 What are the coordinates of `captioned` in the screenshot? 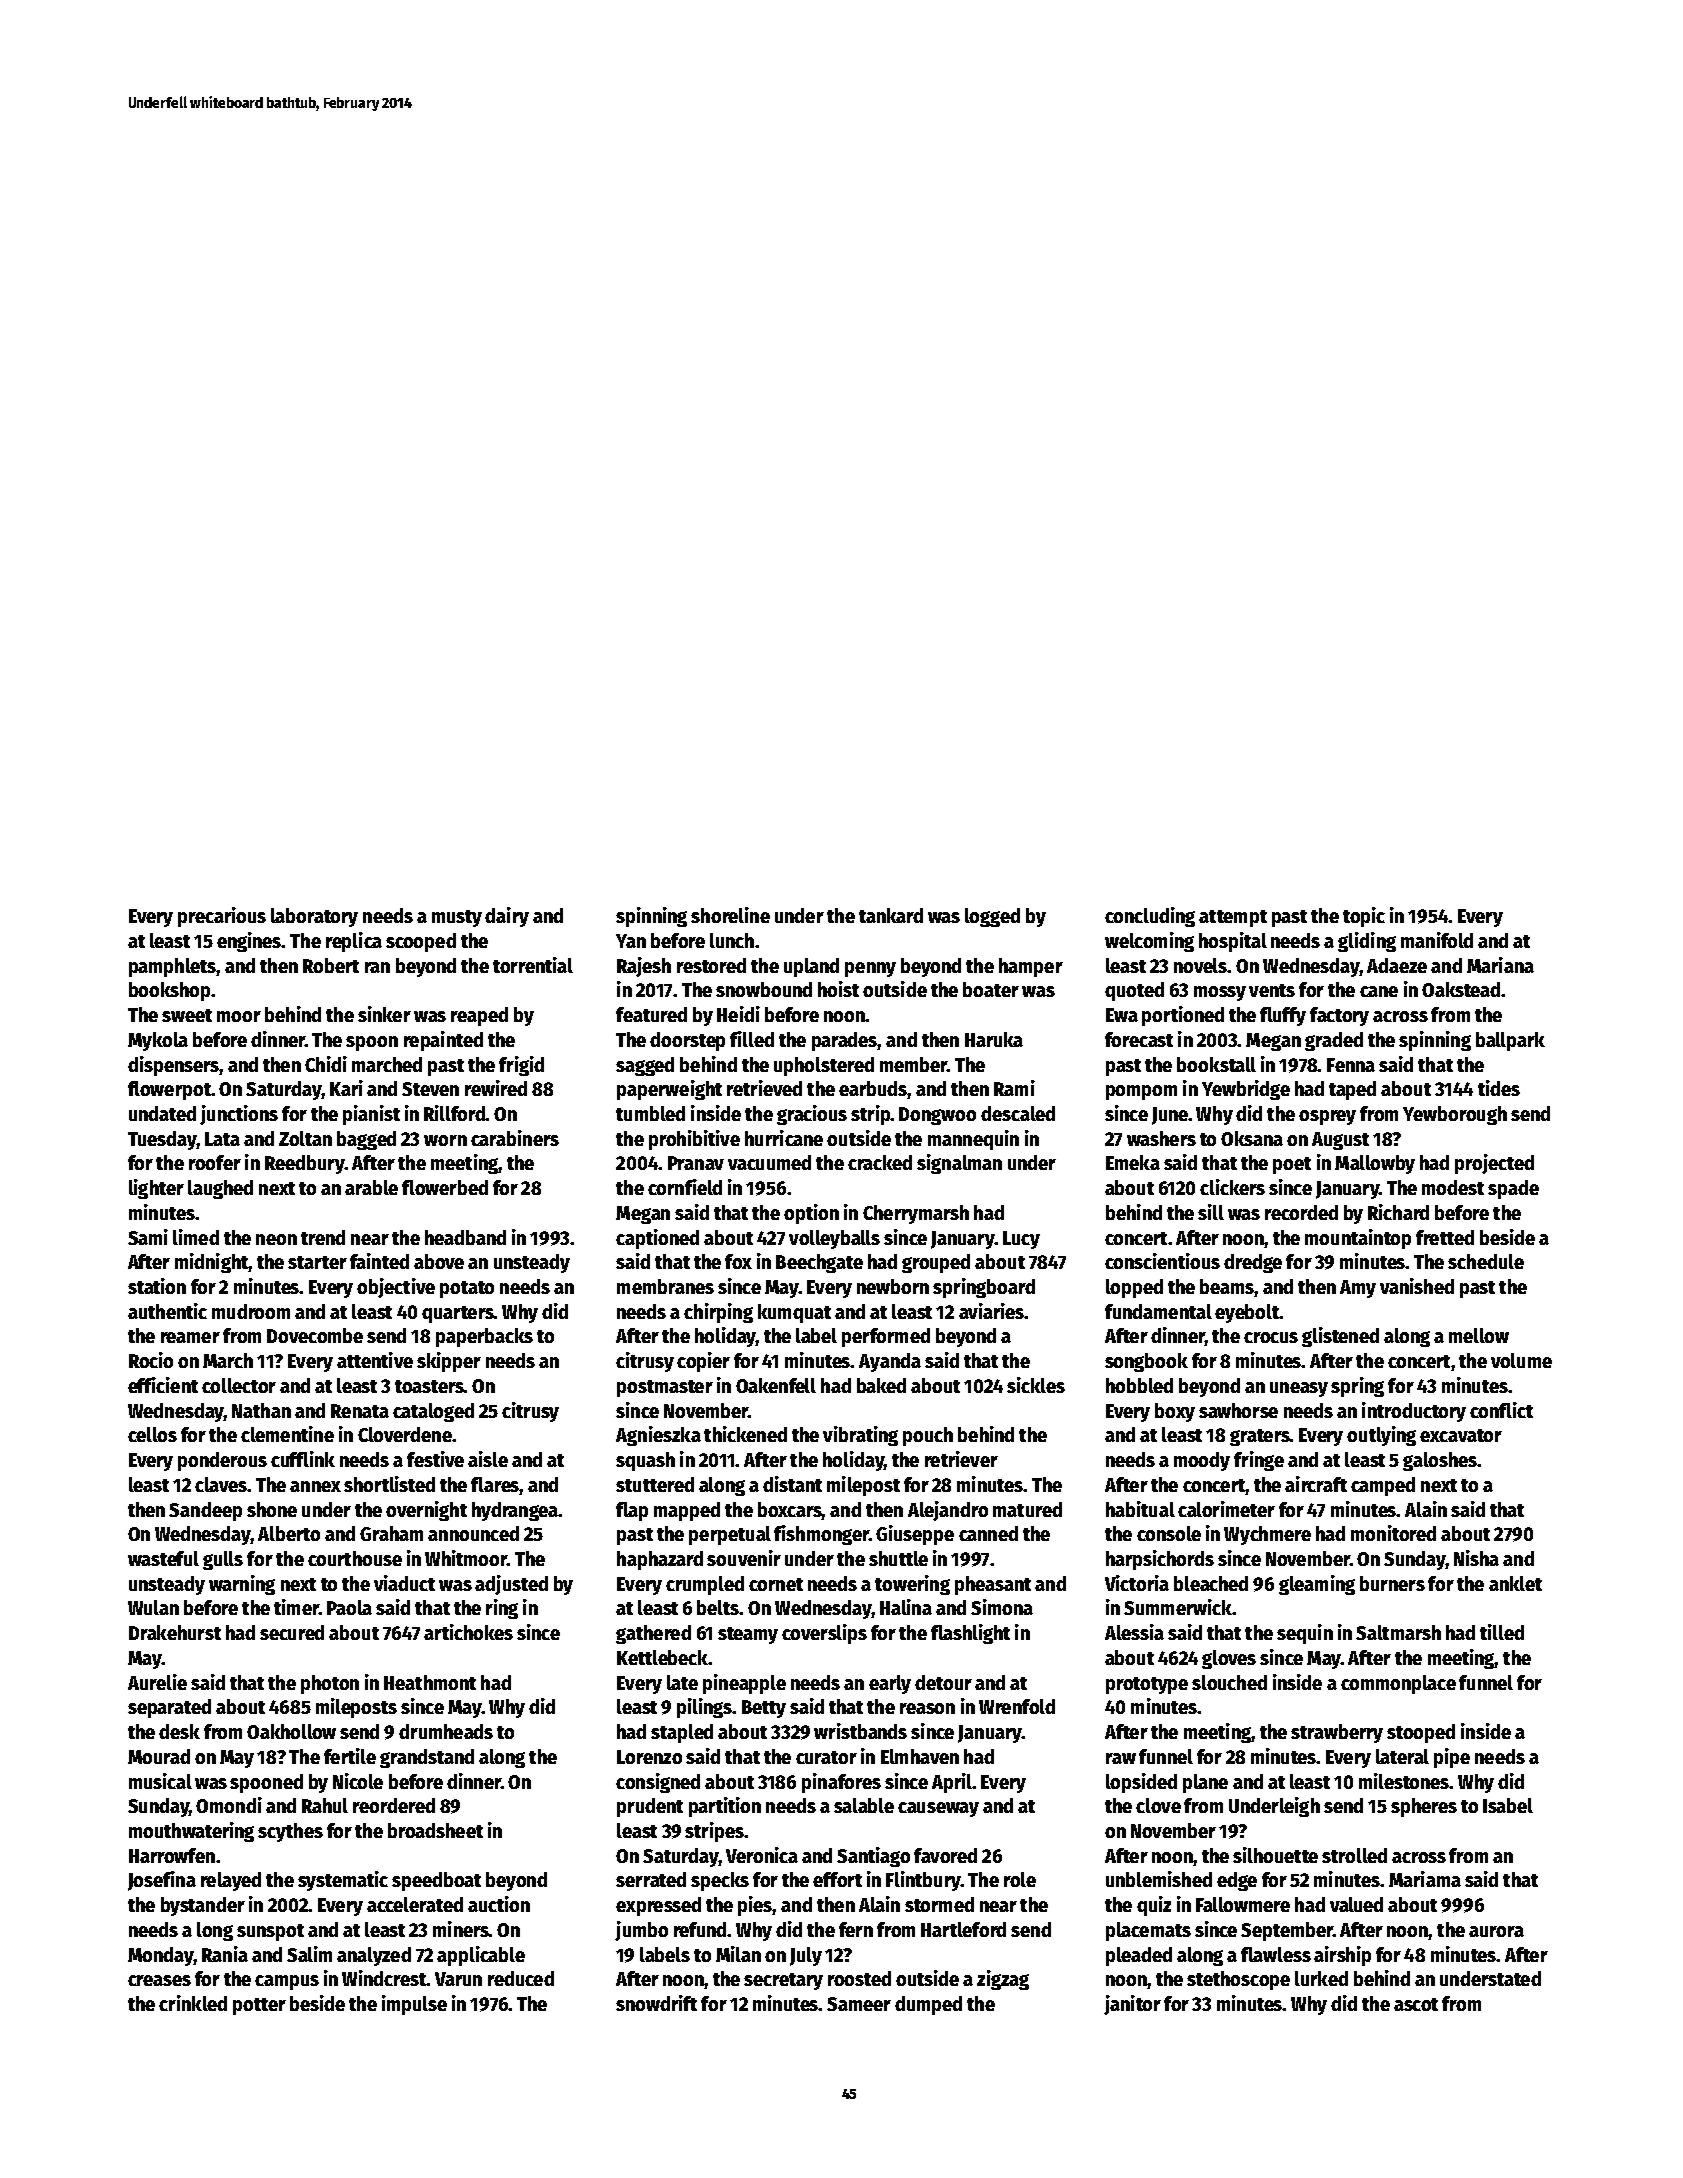 It's located at (657, 1239).
